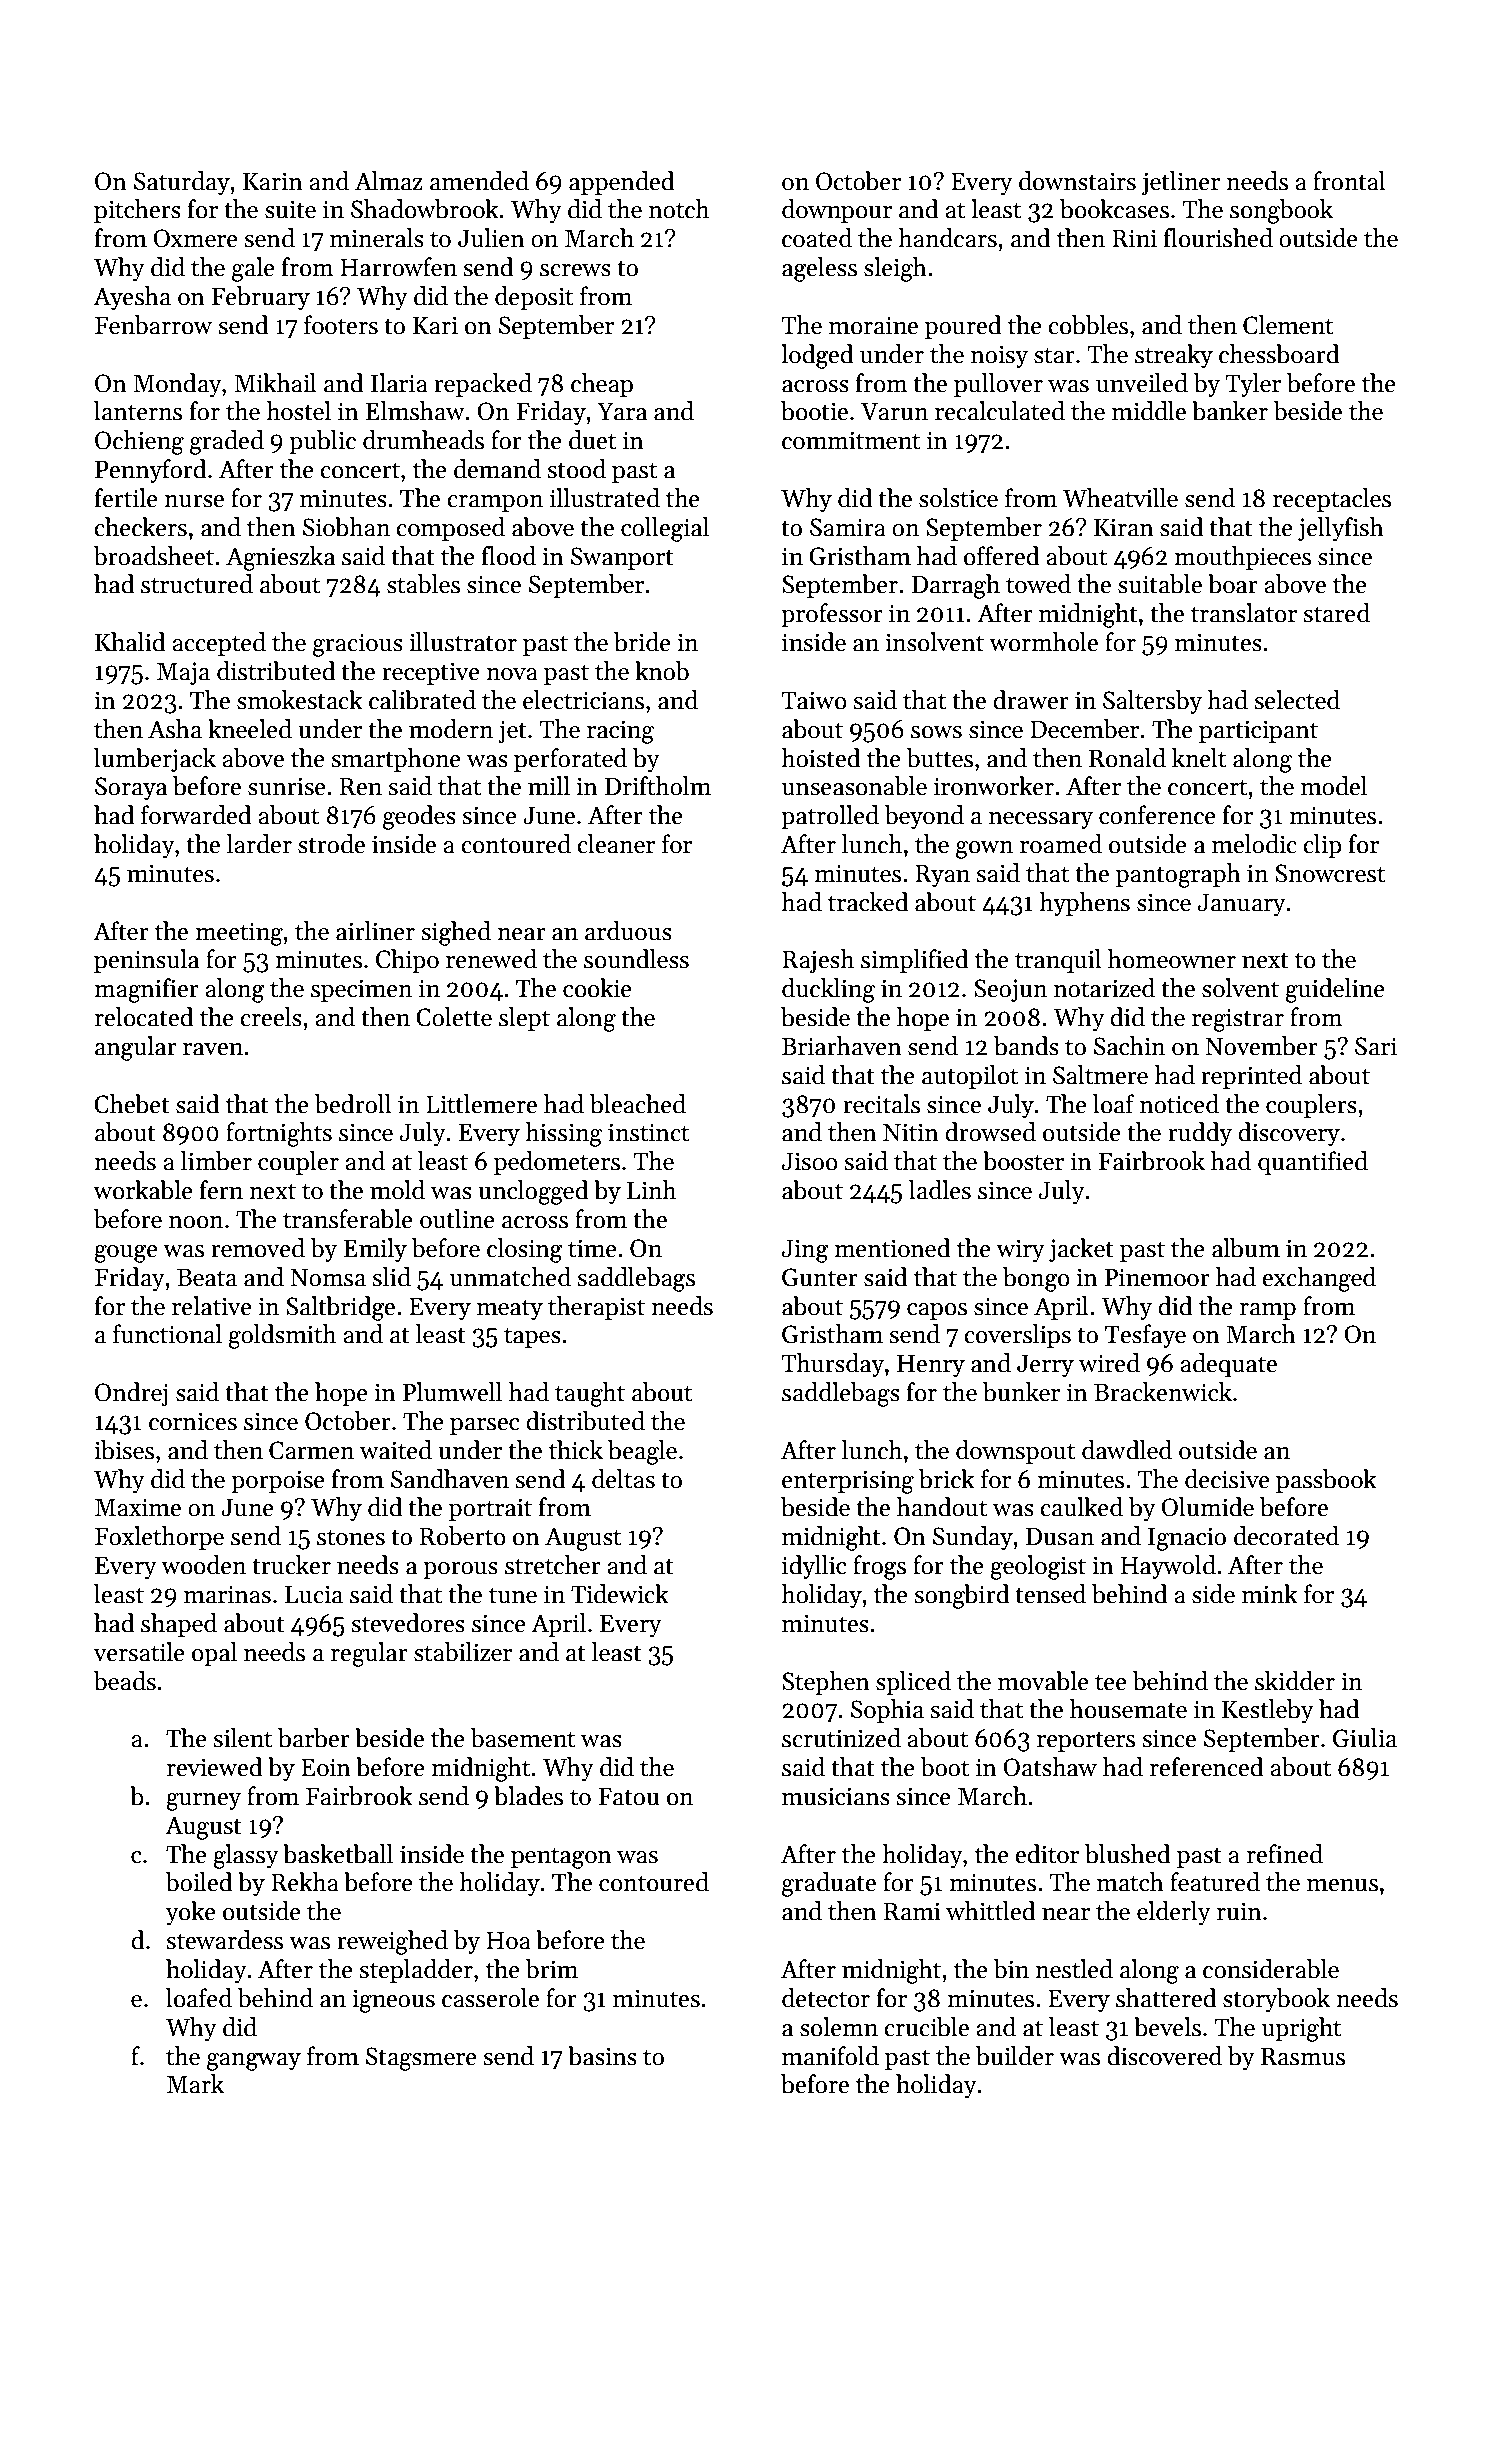 The width and height of the page is (1496, 2464). What do you see at coordinates (942, 876) in the page?
I see `Ryan` at bounding box center [942, 876].
